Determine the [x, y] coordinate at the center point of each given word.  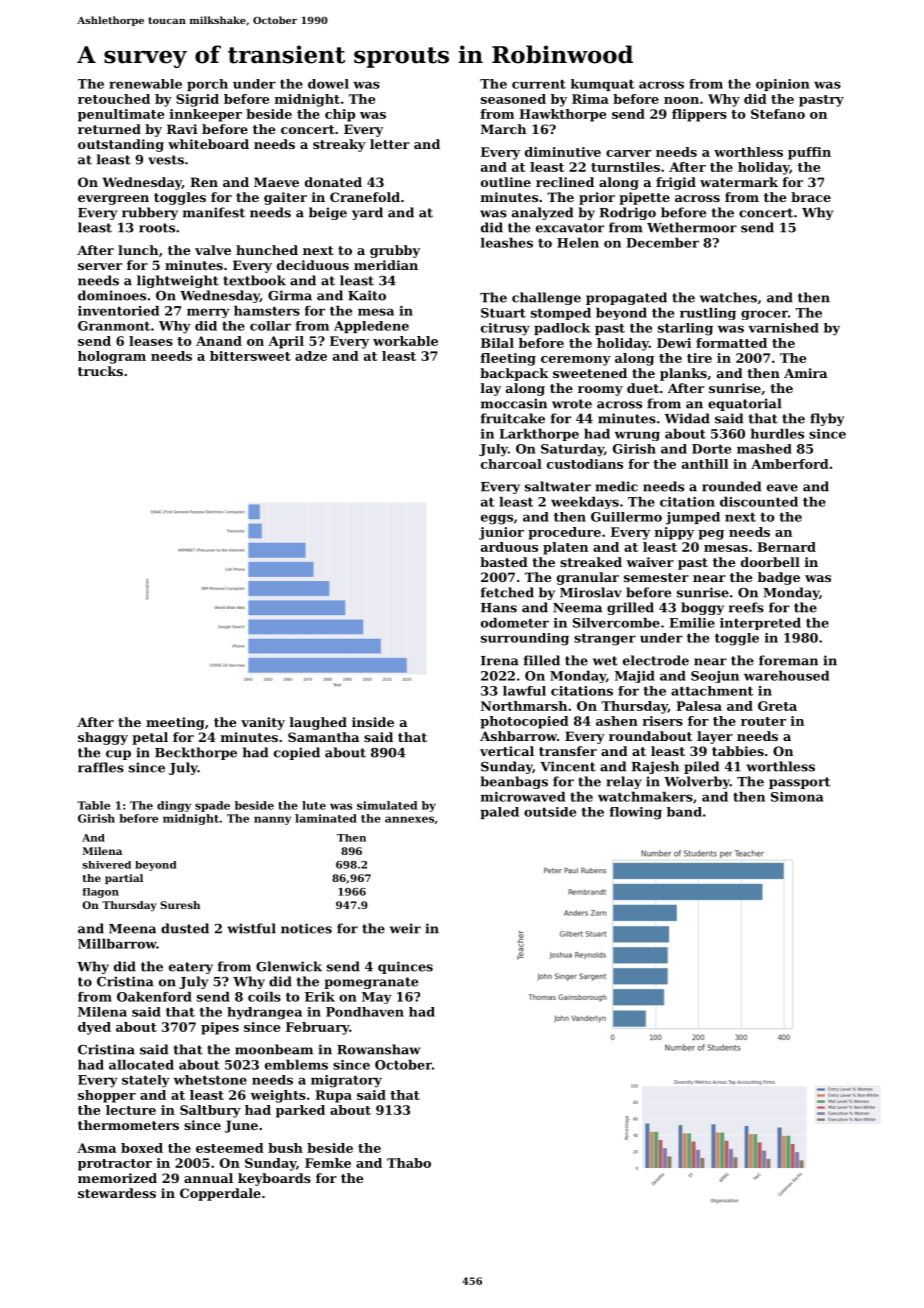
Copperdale [220, 1194]
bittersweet [250, 356]
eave [782, 488]
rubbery [150, 213]
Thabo [409, 1163]
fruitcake [513, 418]
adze [311, 356]
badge [779, 578]
